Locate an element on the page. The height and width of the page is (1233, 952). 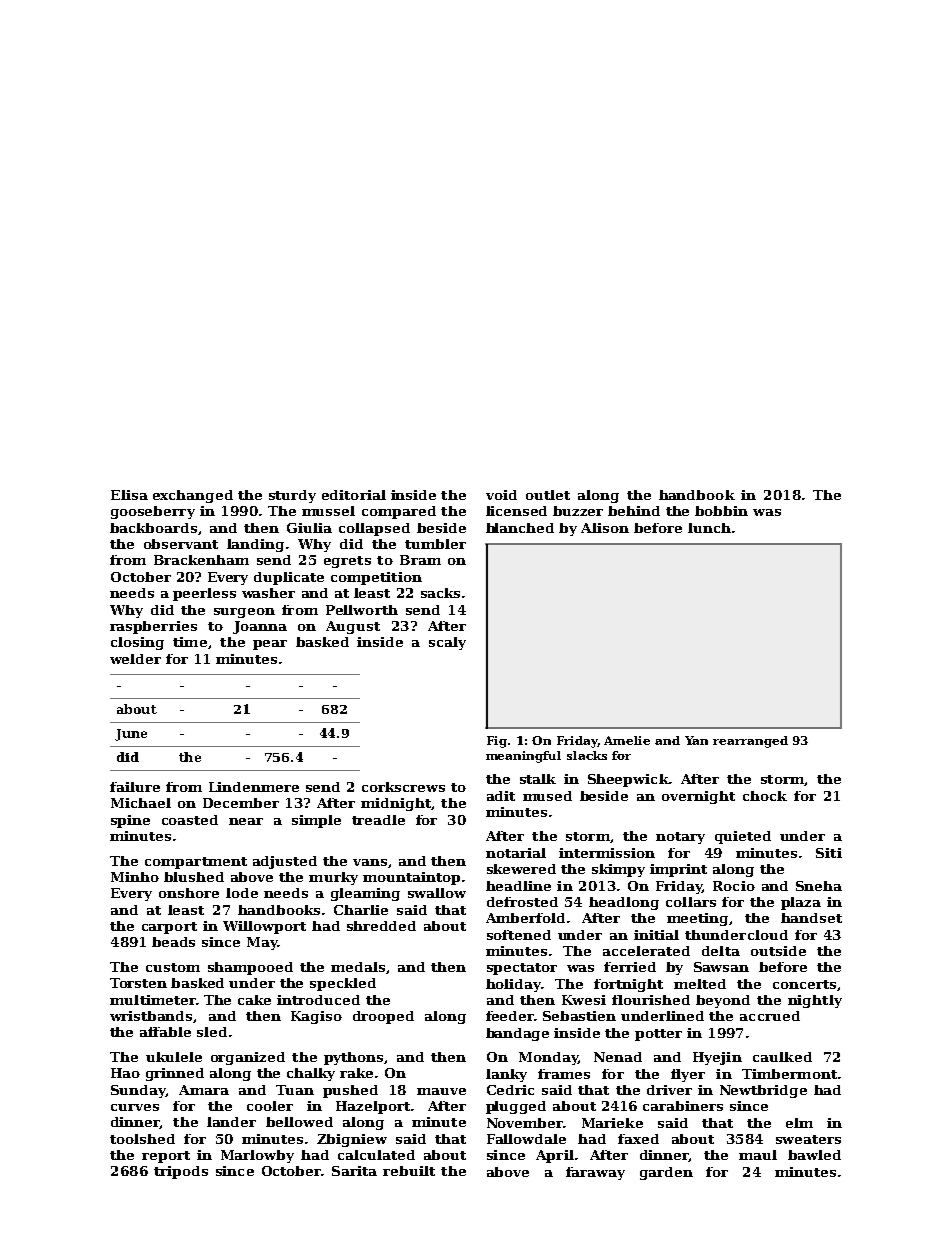
egrets is located at coordinates (347, 562).
